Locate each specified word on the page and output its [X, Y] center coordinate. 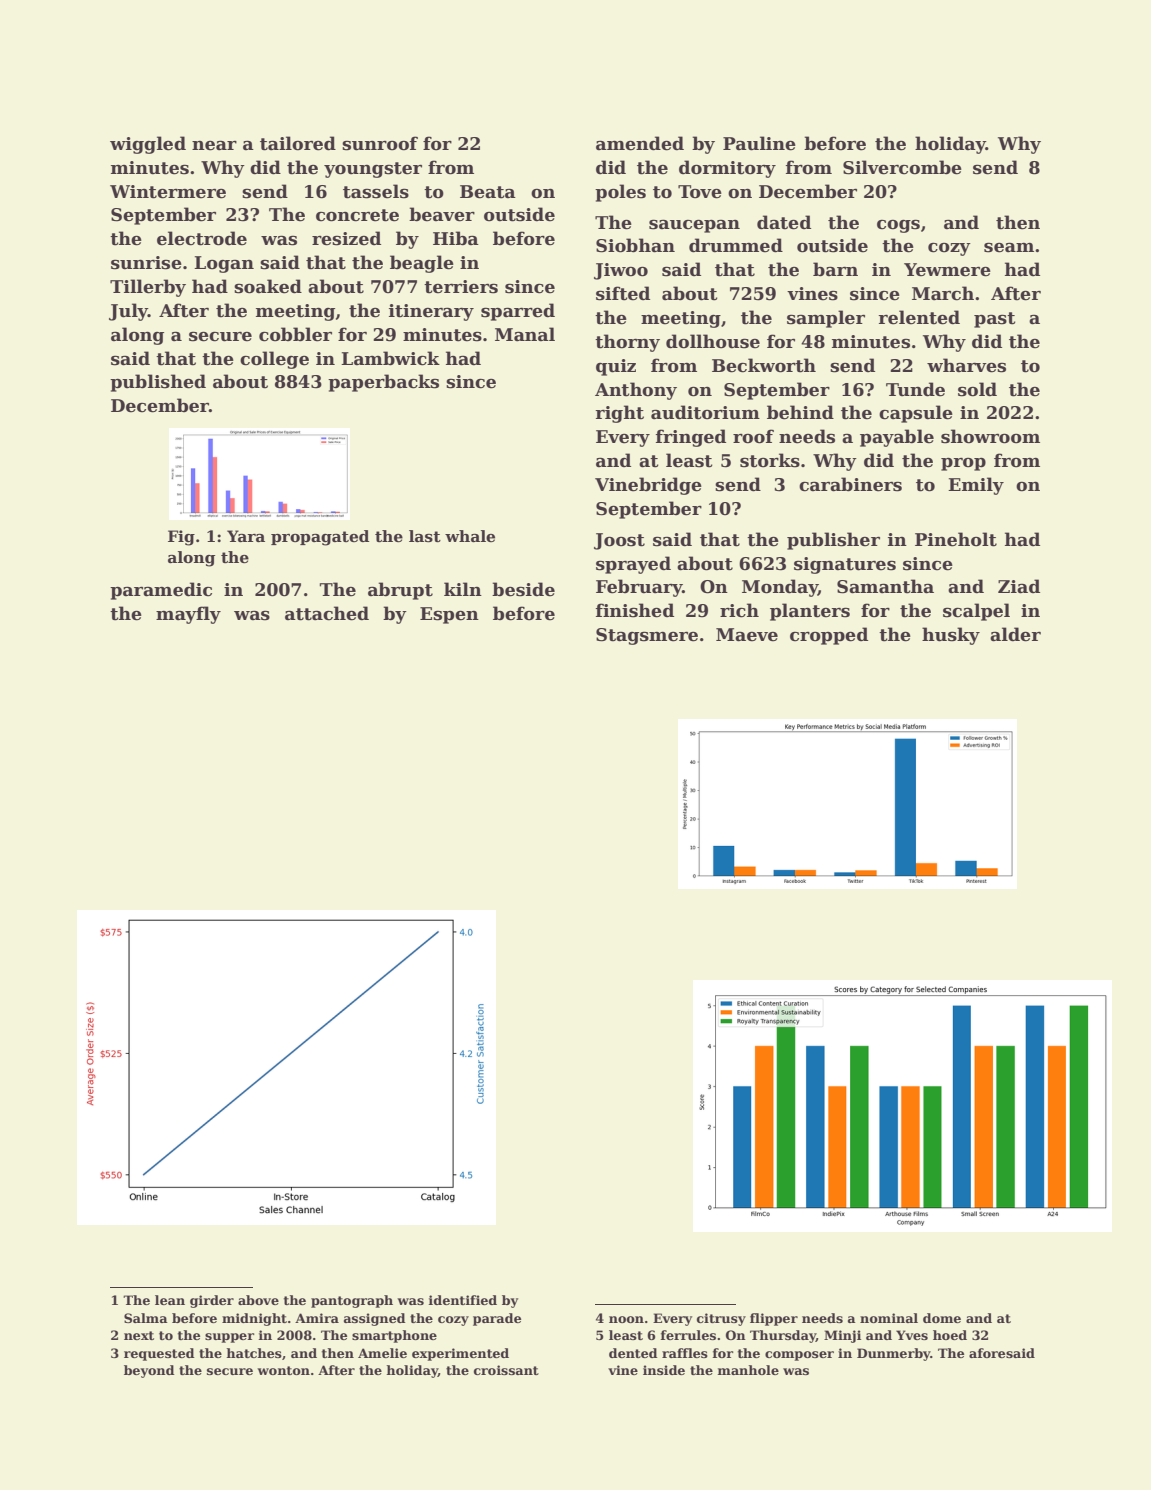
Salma [146, 1318]
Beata [488, 192]
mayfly [188, 615]
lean [170, 1300]
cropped [829, 636]
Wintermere [168, 192]
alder [1015, 634]
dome [942, 1318]
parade [497, 1319]
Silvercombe [902, 167]
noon [626, 1319]
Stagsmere [647, 636]
